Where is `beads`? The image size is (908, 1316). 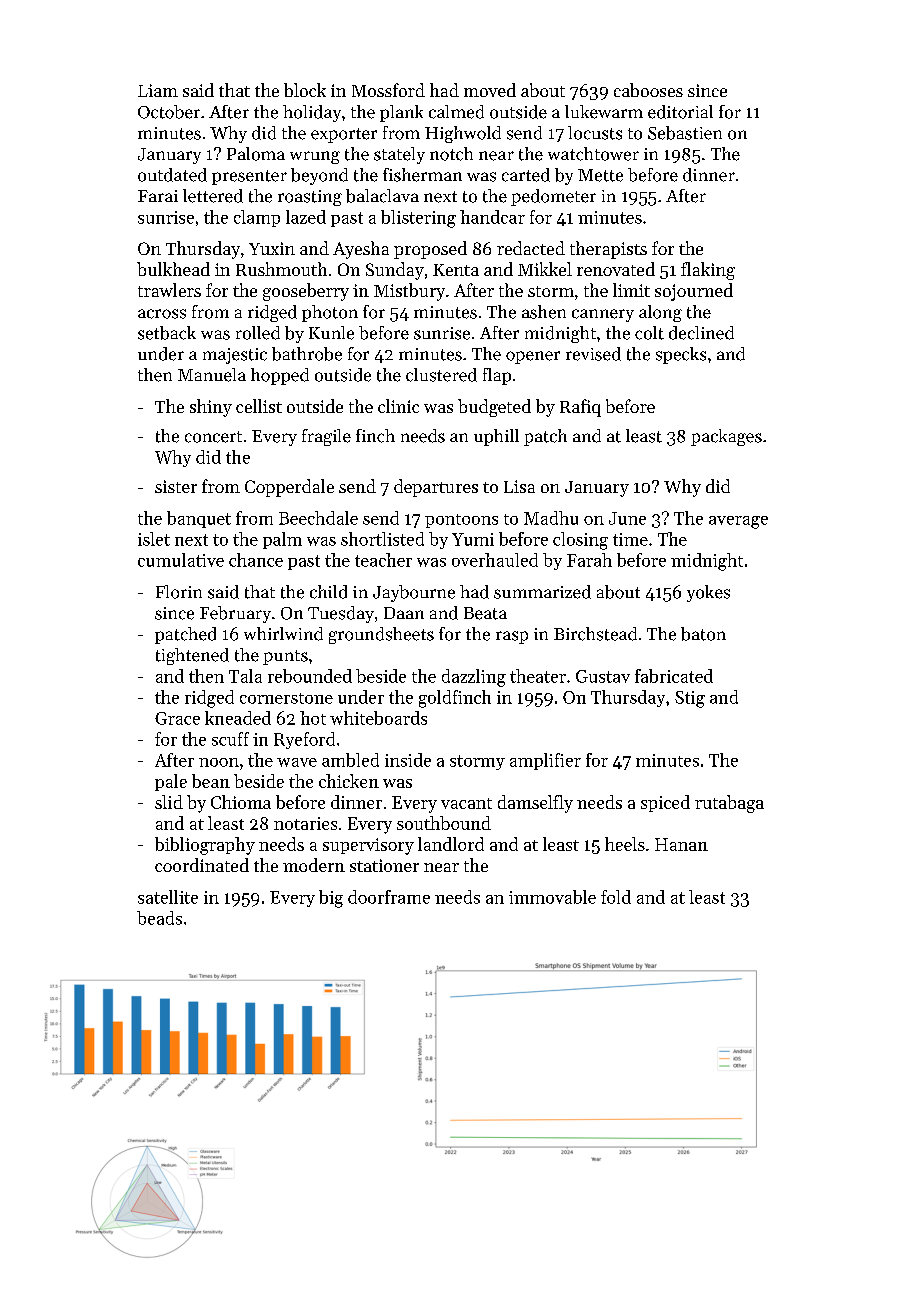
beads is located at coordinates (159, 918).
